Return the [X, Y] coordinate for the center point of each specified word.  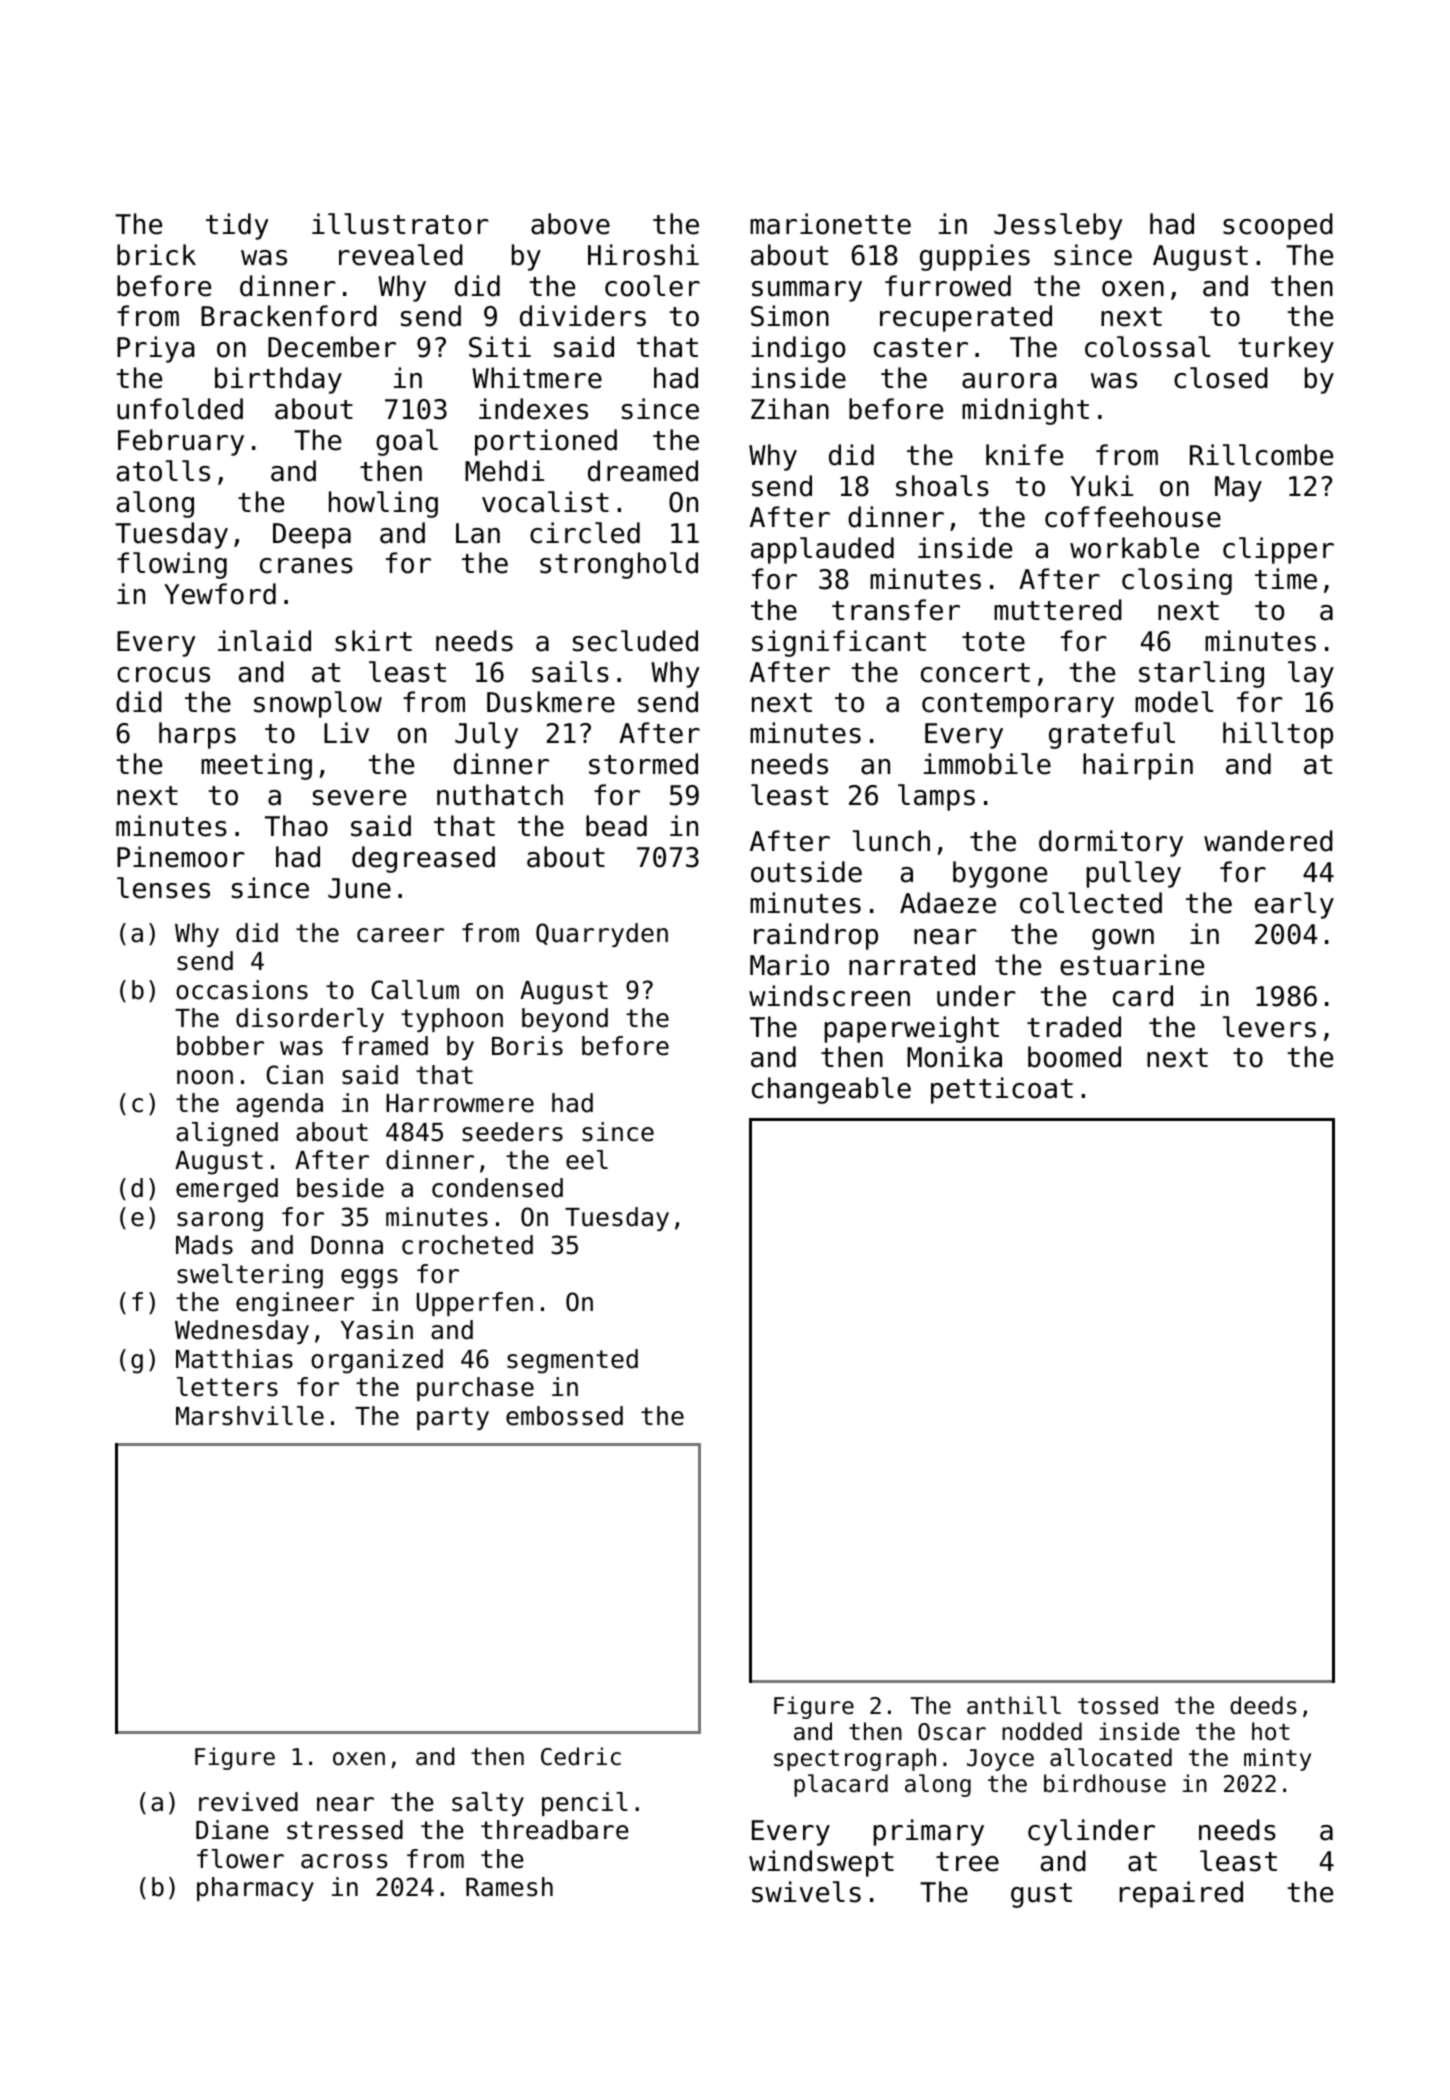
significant [839, 643]
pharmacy [255, 1889]
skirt [373, 641]
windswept [821, 1863]
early [1294, 905]
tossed [1118, 1705]
